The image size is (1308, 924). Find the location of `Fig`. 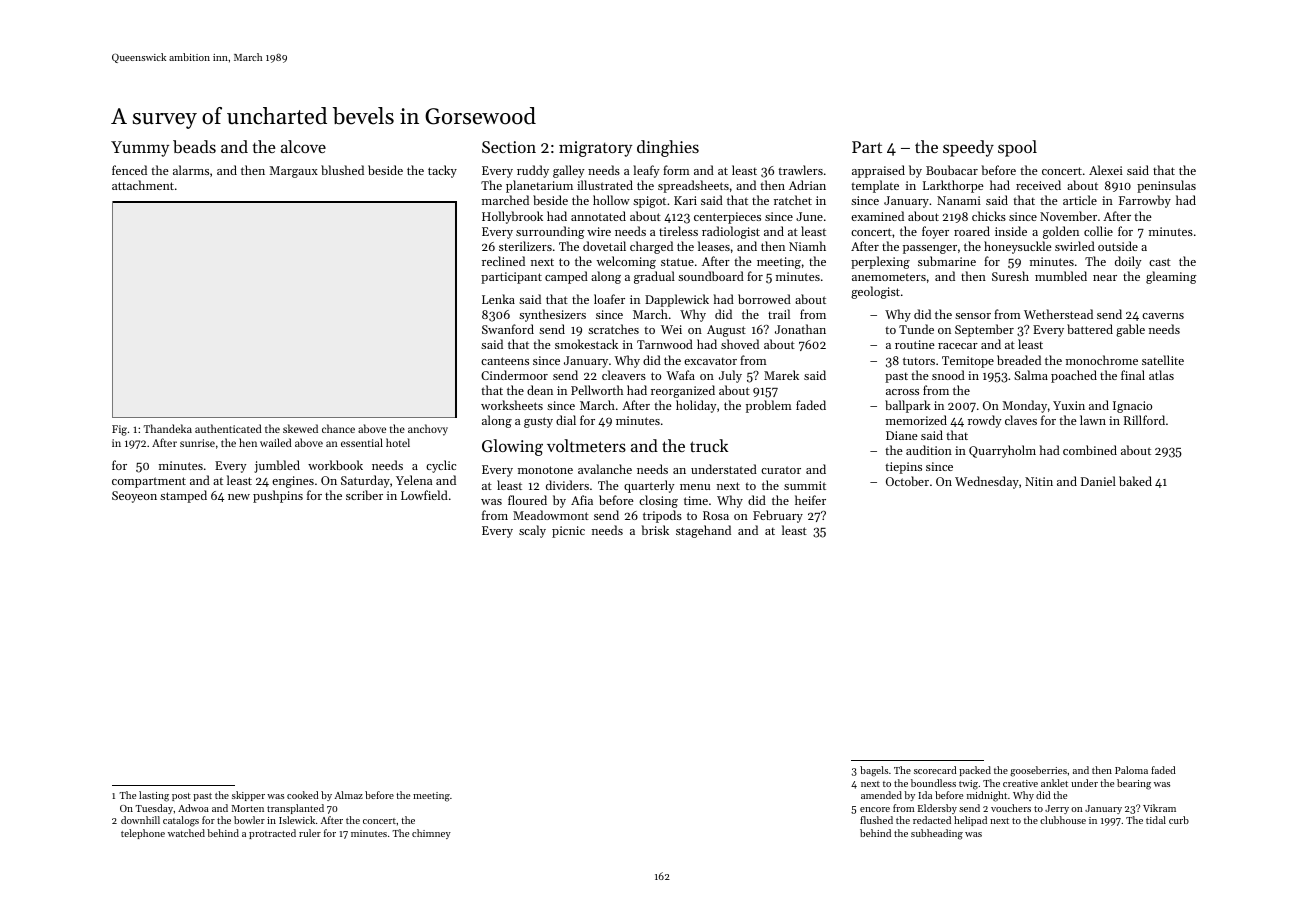

Fig is located at coordinates (119, 430).
